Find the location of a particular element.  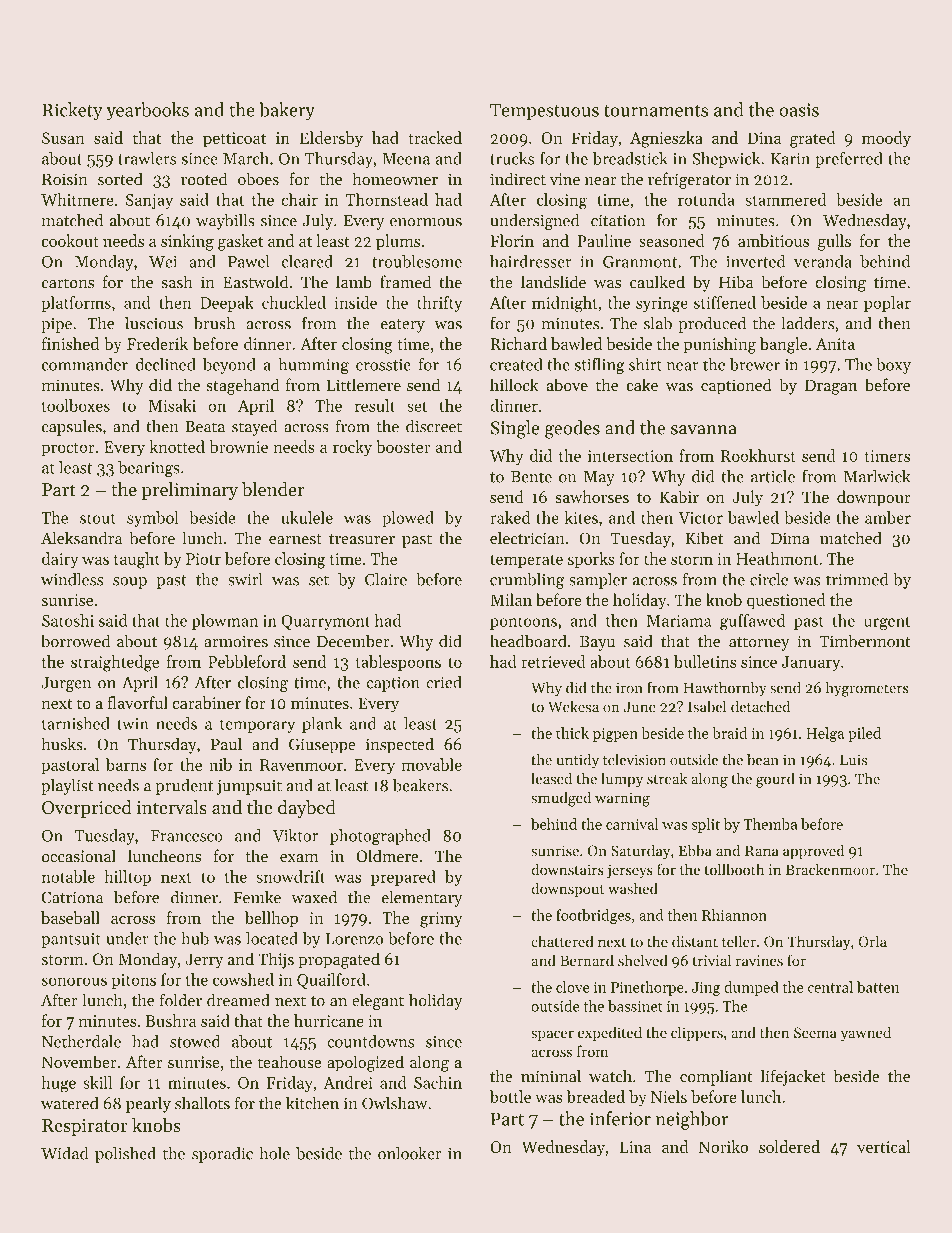

troublesome is located at coordinates (417, 261).
